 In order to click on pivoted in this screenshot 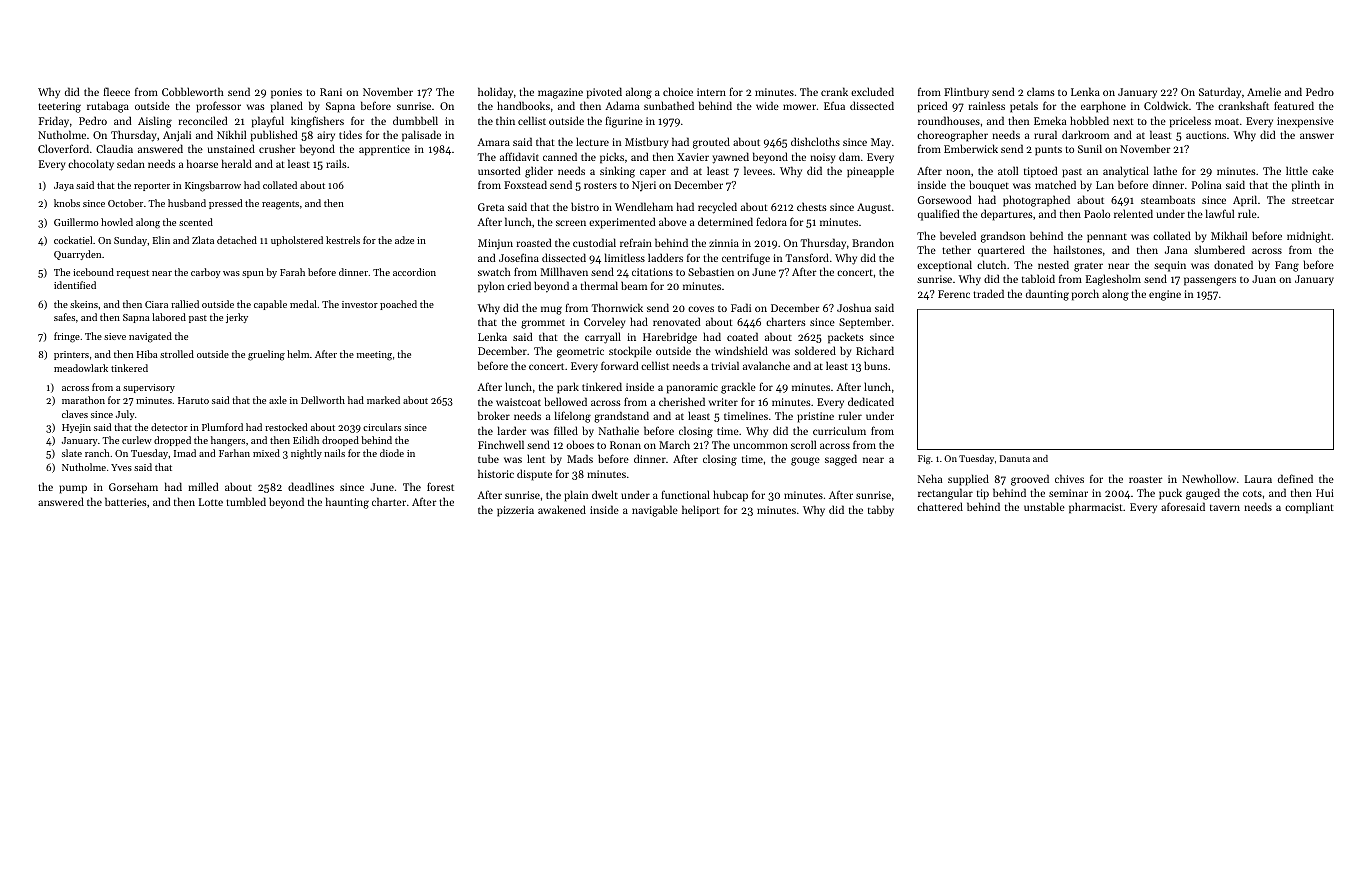, I will do `click(604, 93)`.
